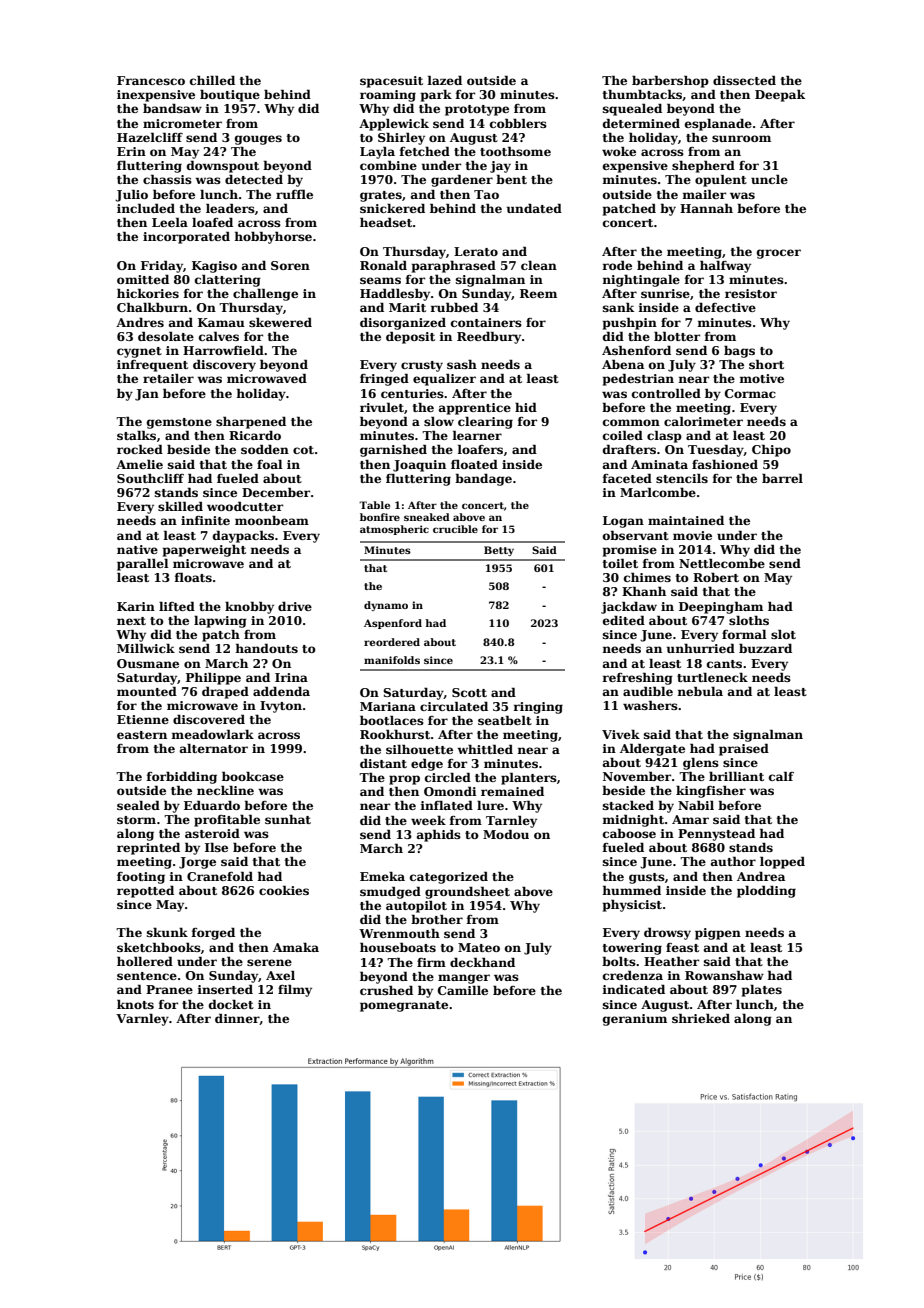  Describe the element at coordinates (780, 95) in the document. I see `Deepak` at that location.
